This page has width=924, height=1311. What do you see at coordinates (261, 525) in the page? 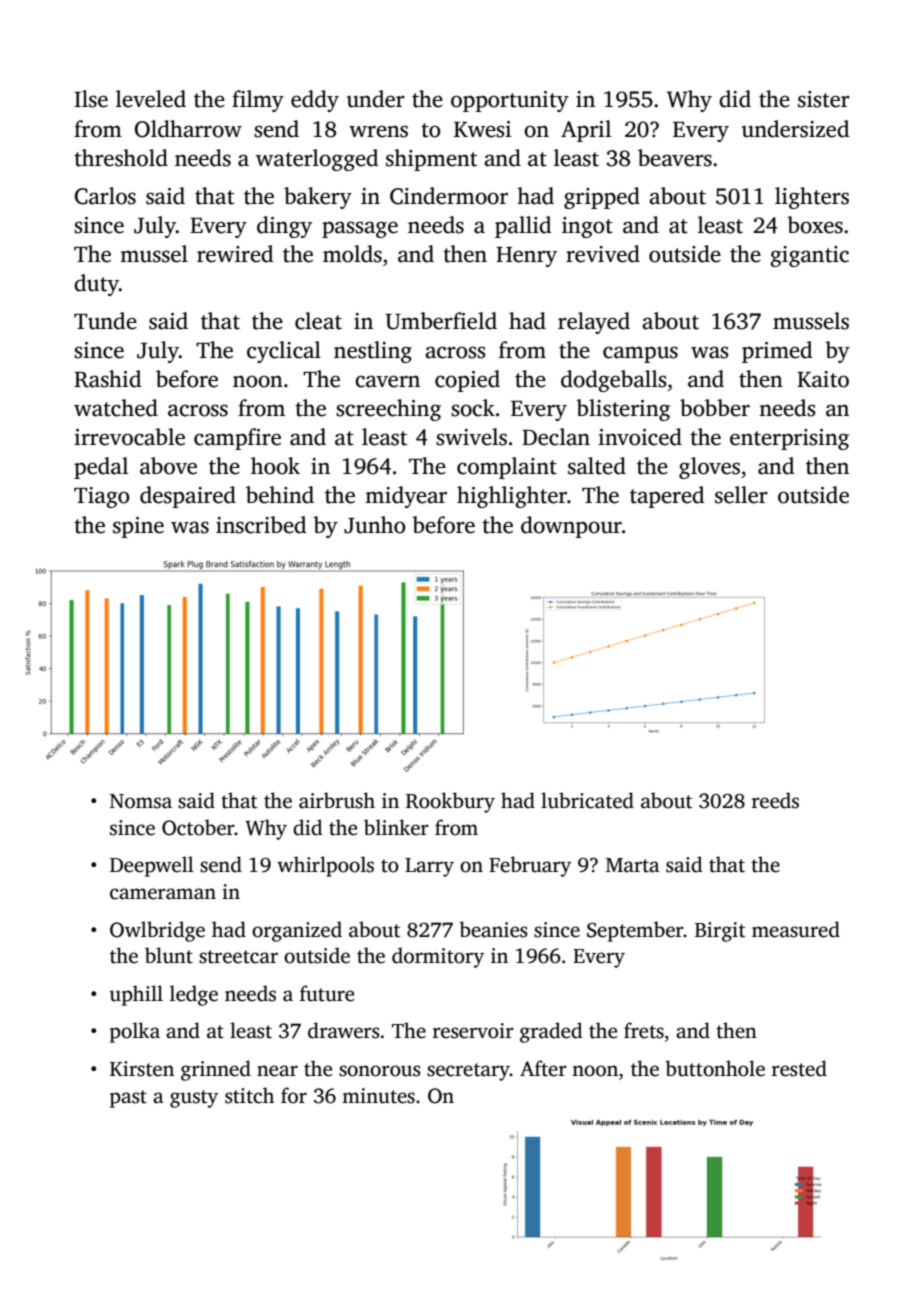
I see `inscribed` at bounding box center [261, 525].
